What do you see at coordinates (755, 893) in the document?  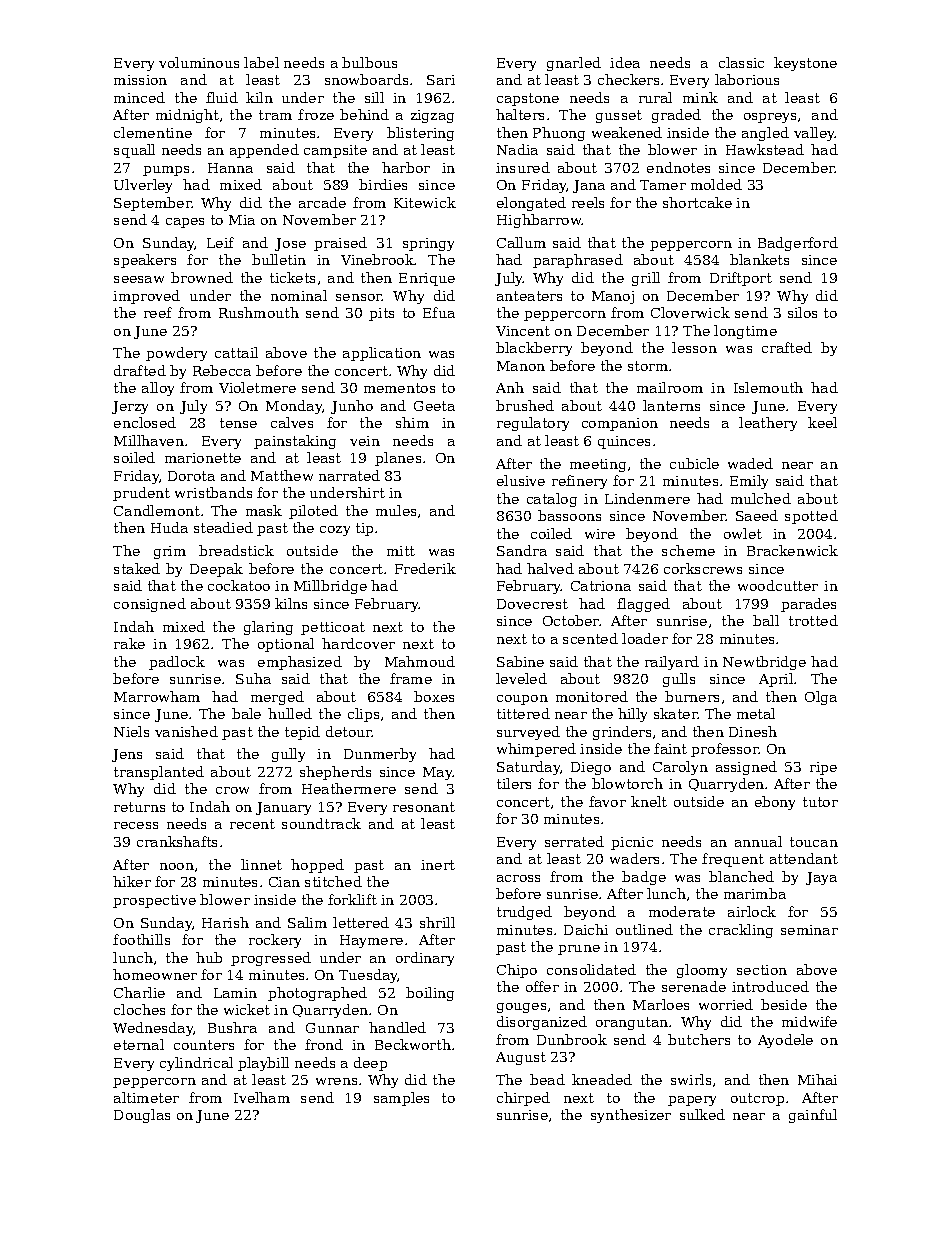 I see `marimba` at bounding box center [755, 893].
